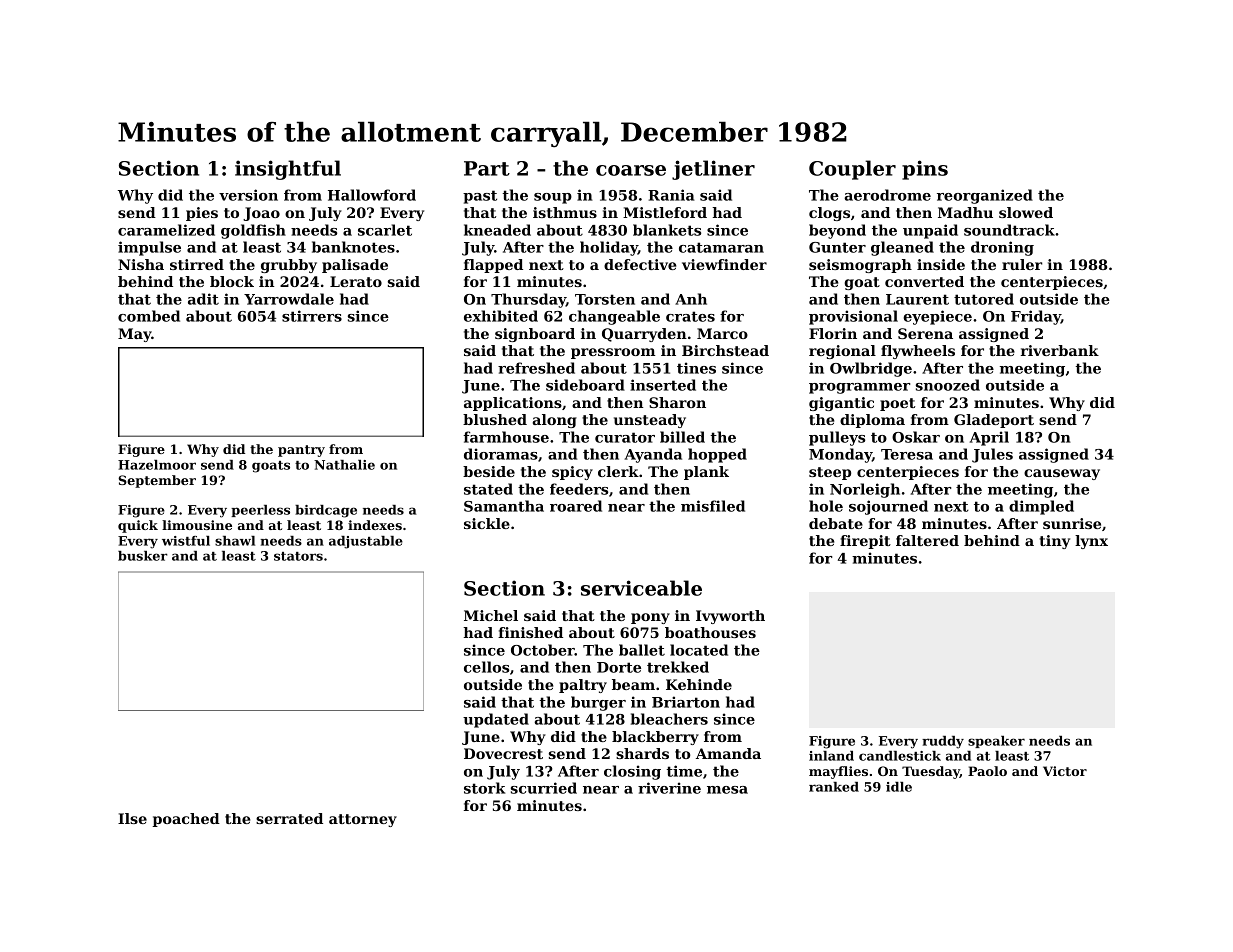  I want to click on riverine, so click(669, 788).
